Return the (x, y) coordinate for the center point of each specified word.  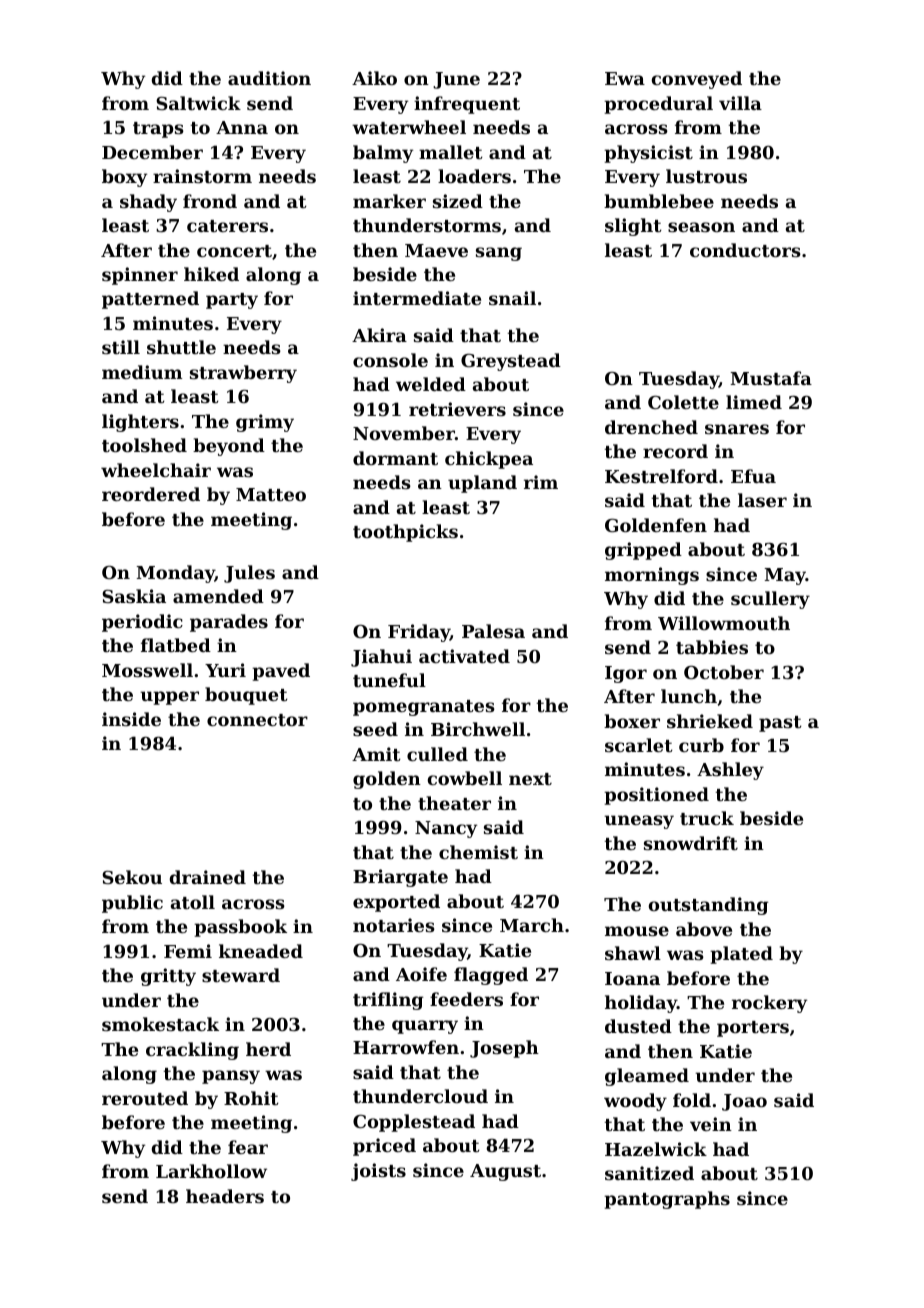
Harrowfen (406, 1047)
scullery (770, 600)
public (132, 904)
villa (740, 103)
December (152, 152)
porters (753, 1029)
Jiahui (381, 658)
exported (396, 903)
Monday (175, 574)
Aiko (374, 78)
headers (225, 1196)
